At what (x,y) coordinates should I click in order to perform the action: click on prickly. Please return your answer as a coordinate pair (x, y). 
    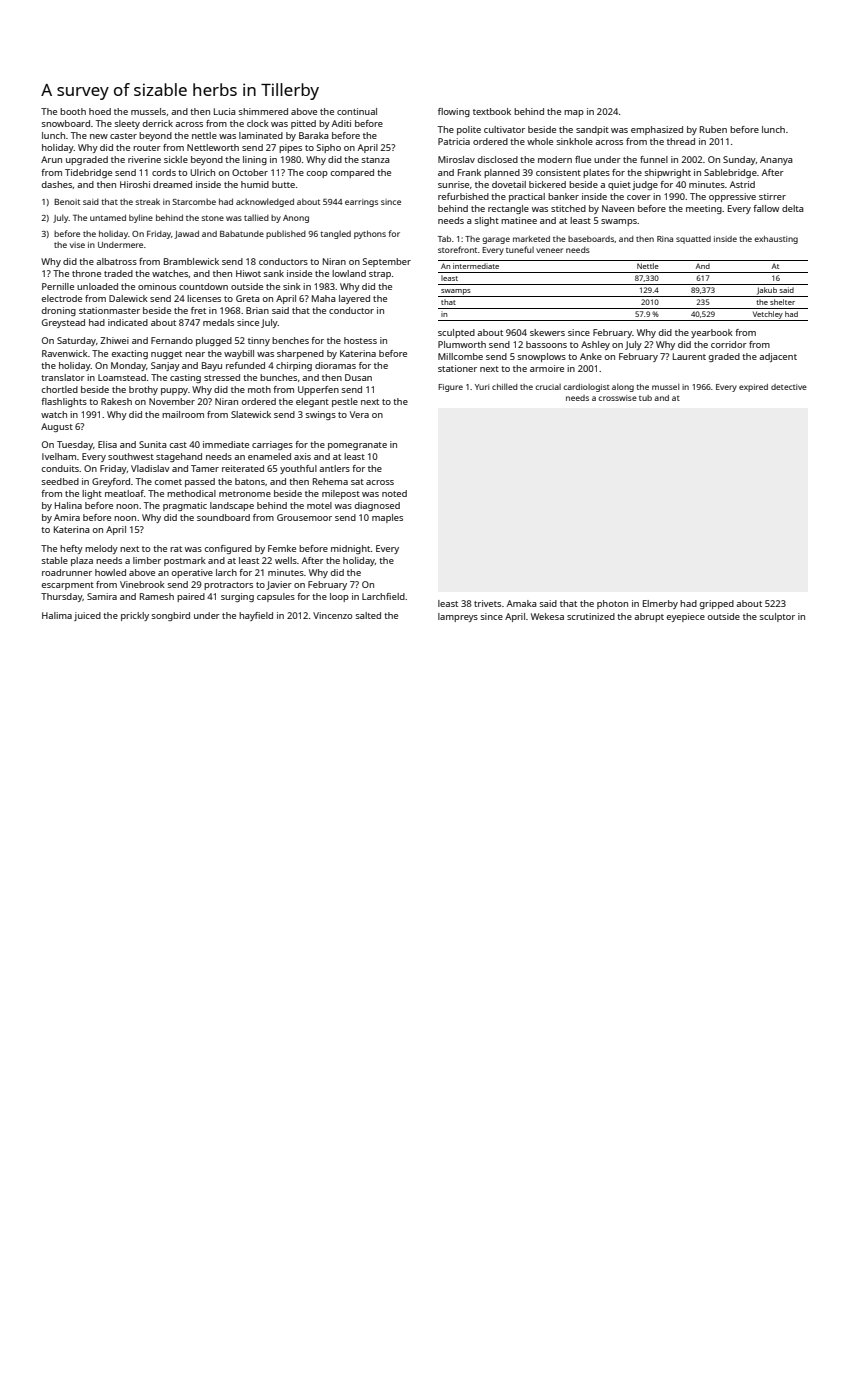
    Looking at the image, I should click on (135, 616).
